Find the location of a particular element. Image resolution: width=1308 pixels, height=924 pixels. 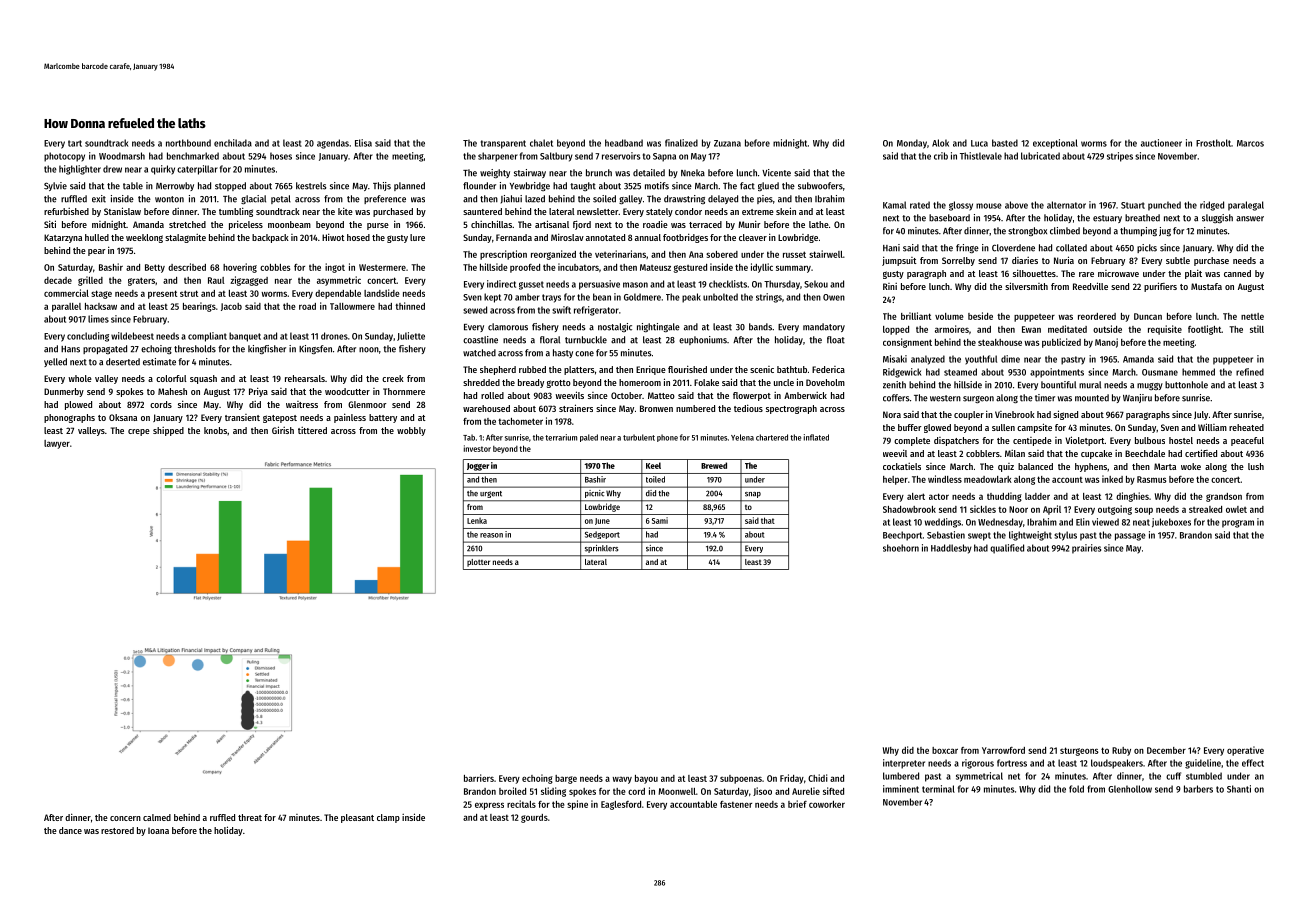

lawyer is located at coordinates (57, 444).
